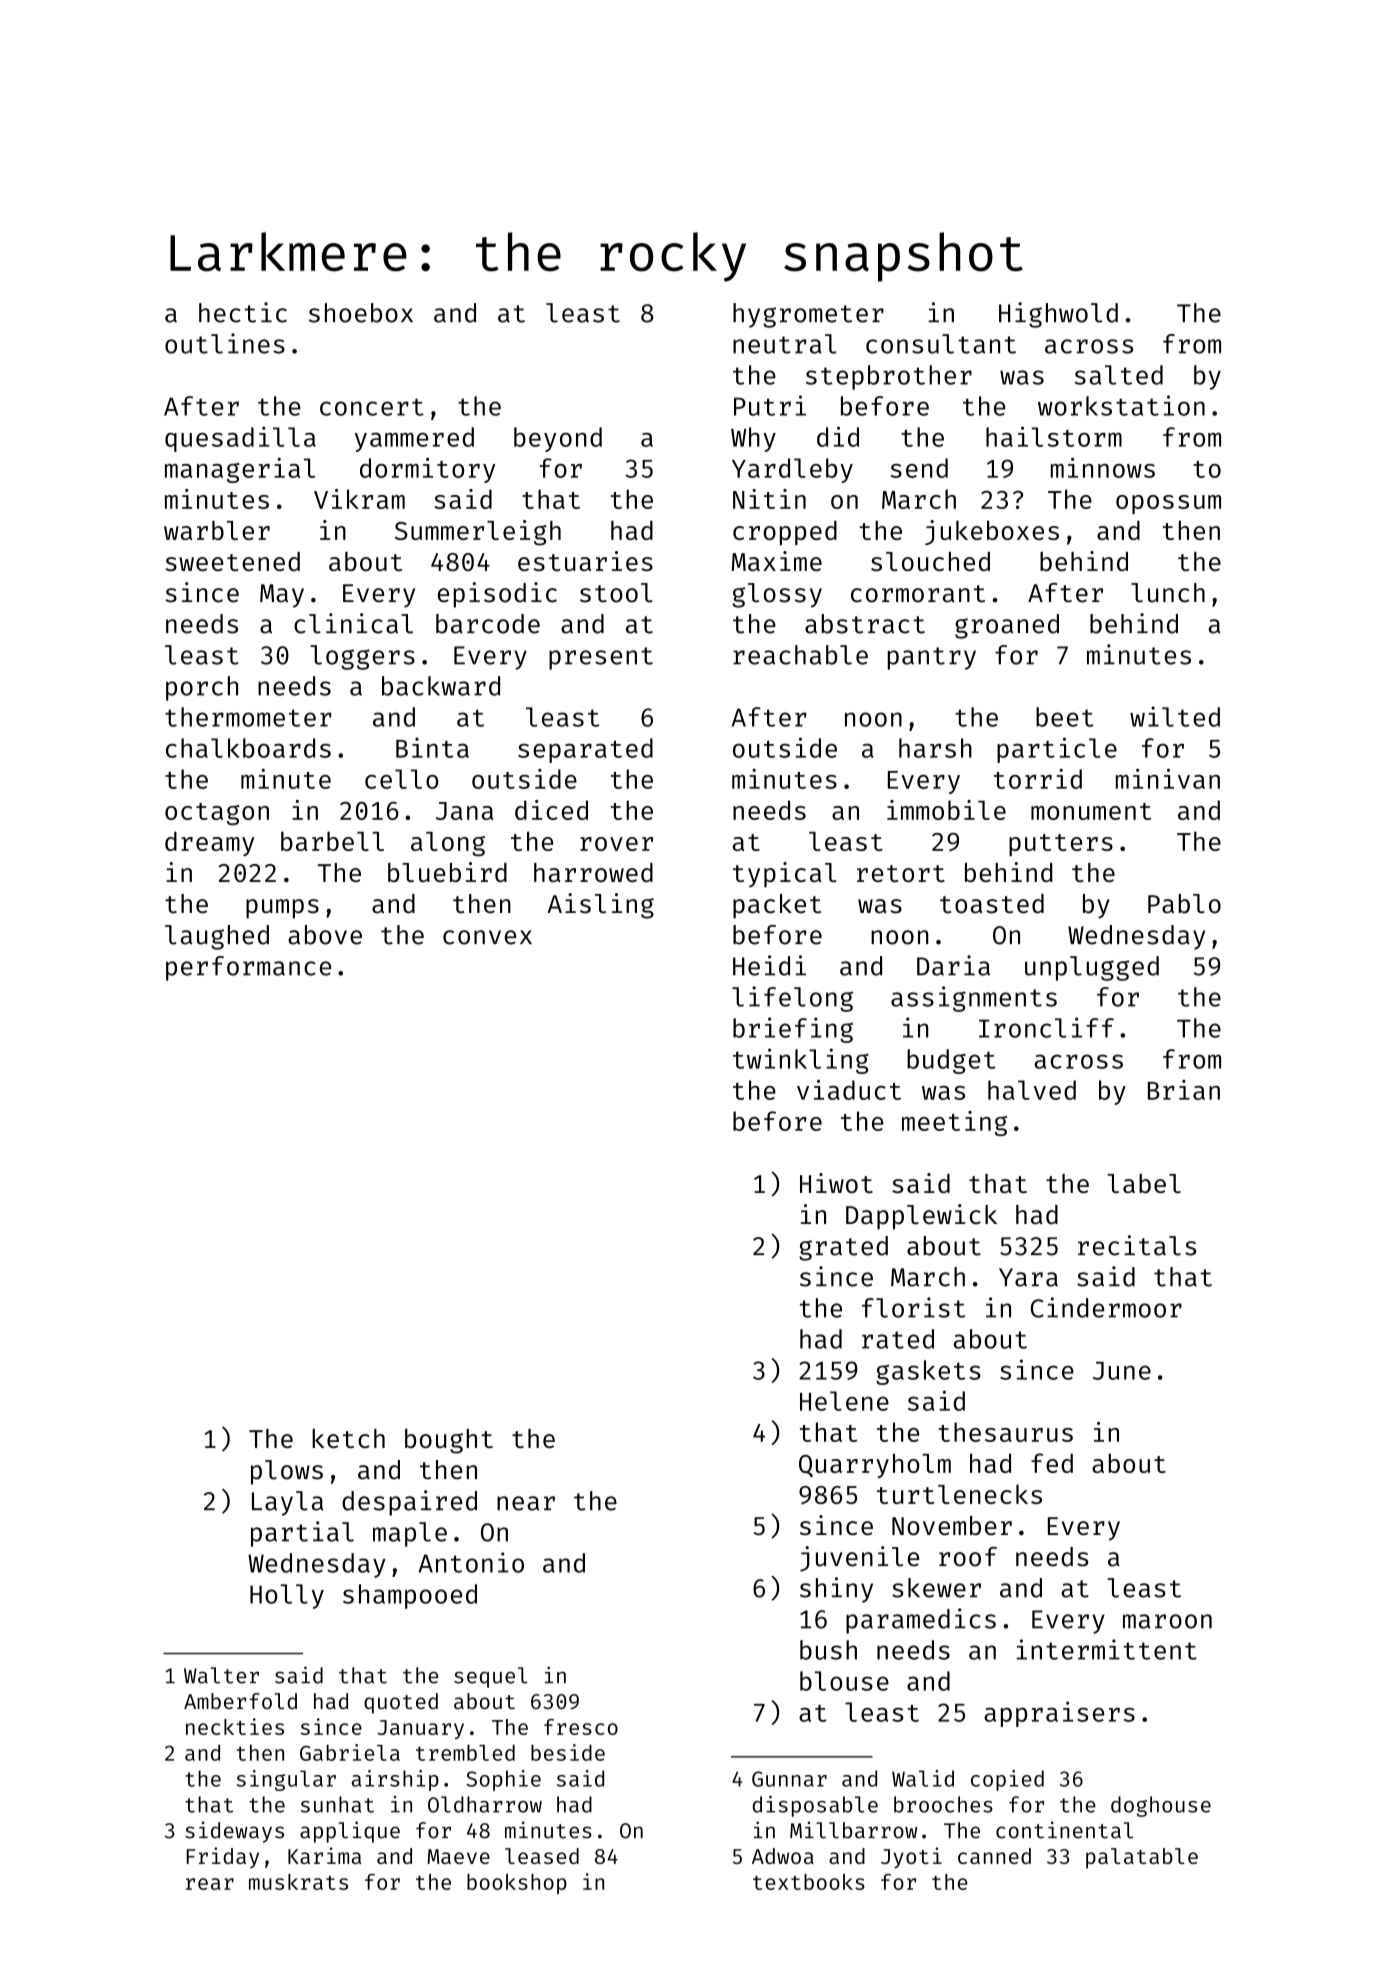  Describe the element at coordinates (952, 1526) in the image. I see `November` at that location.
